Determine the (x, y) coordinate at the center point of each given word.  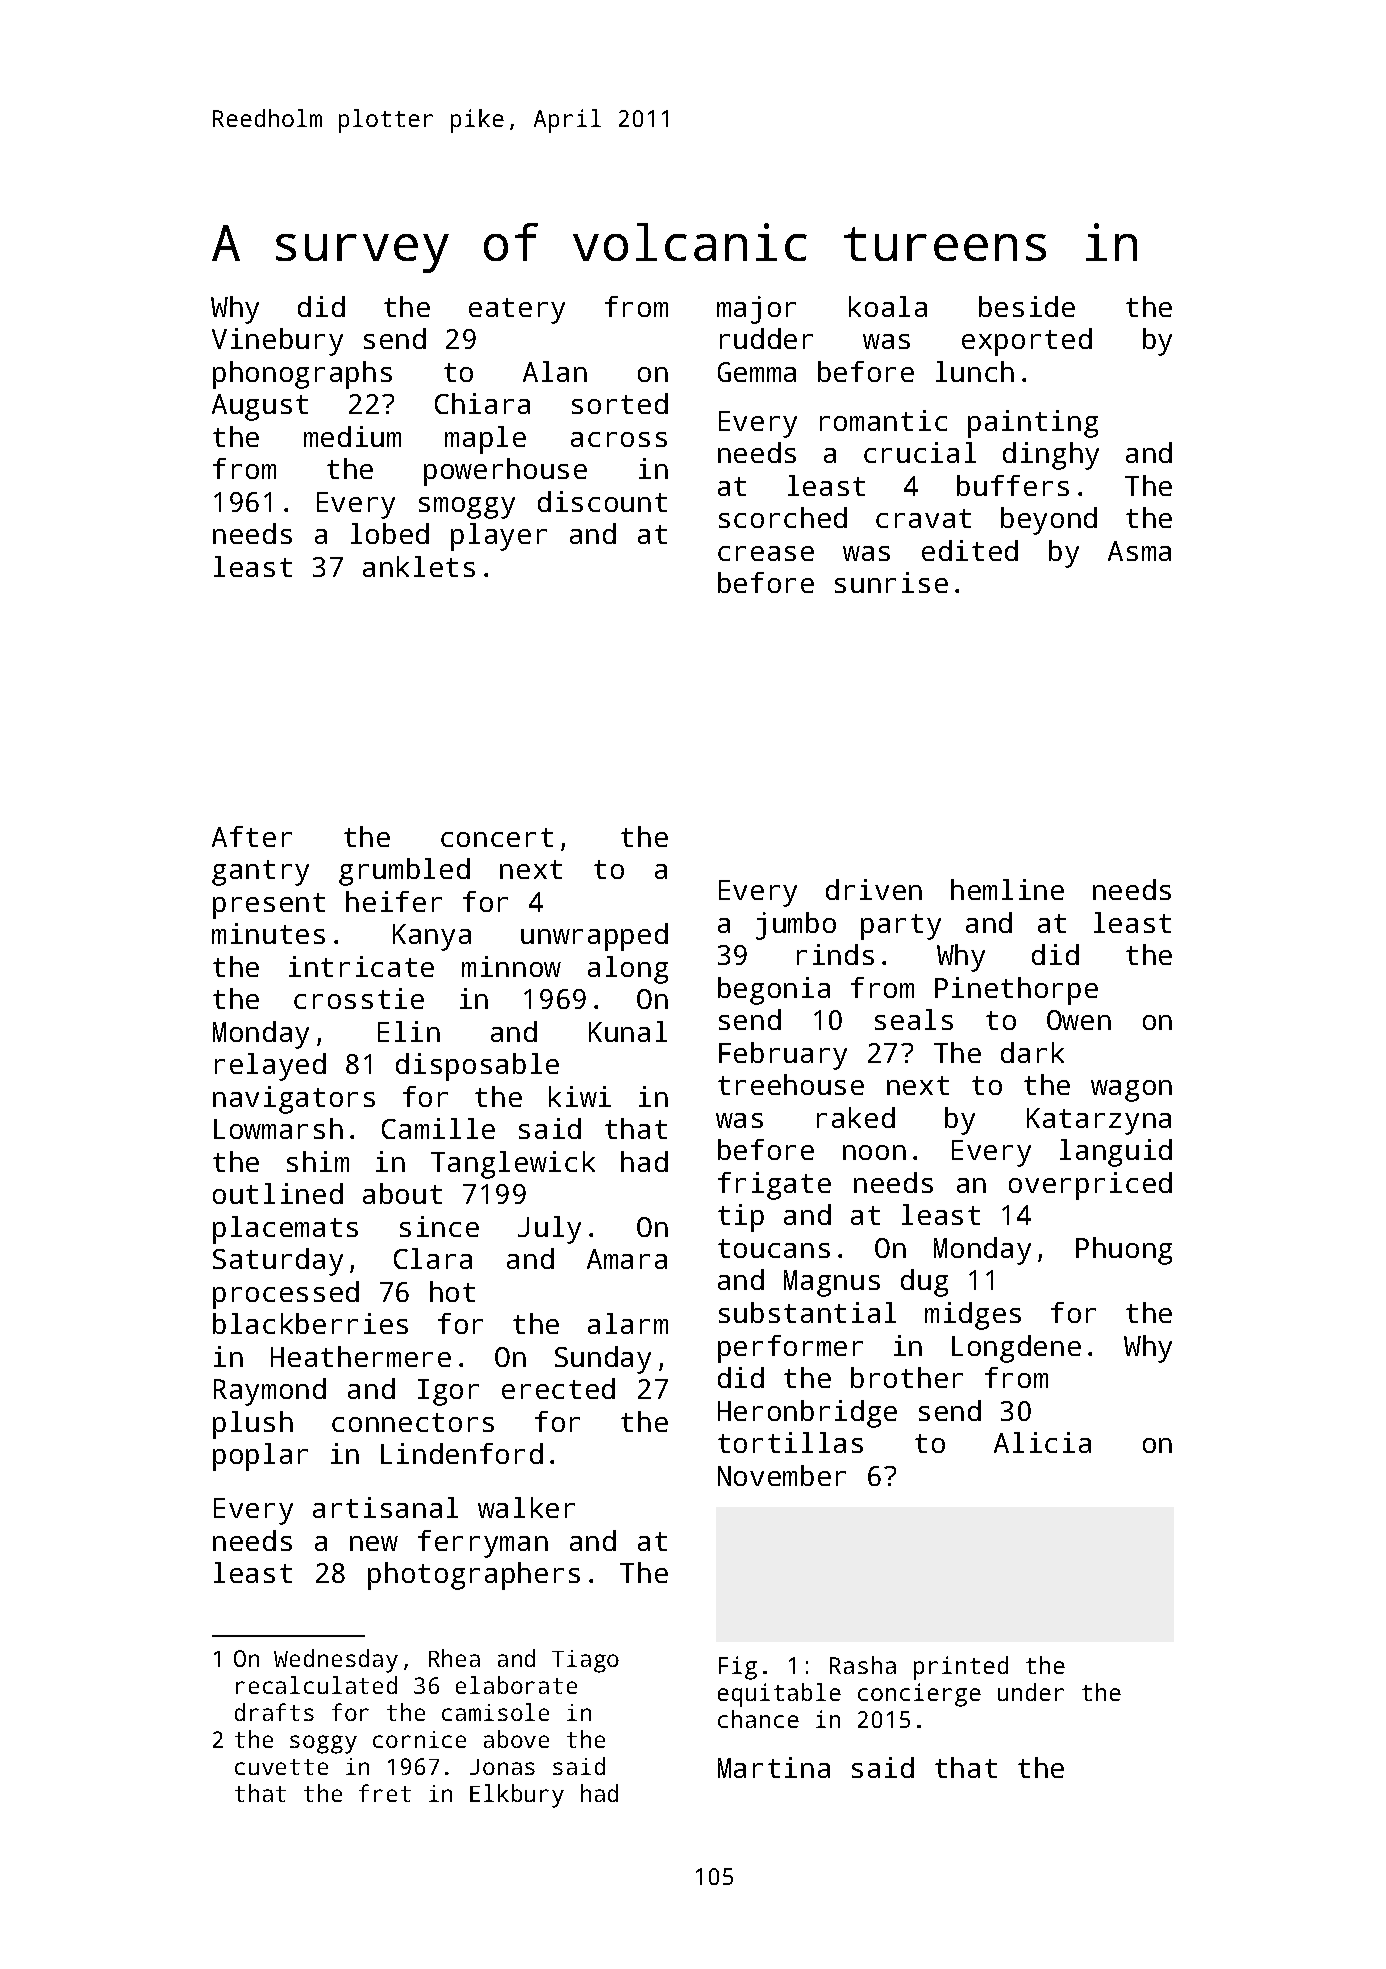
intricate (361, 966)
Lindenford (462, 1453)
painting (1033, 424)
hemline (1007, 889)
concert (497, 837)
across (619, 439)
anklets (419, 566)
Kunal (628, 1031)
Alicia (1042, 1442)
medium (352, 436)
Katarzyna (1099, 1121)
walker (526, 1507)
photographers (474, 1576)
